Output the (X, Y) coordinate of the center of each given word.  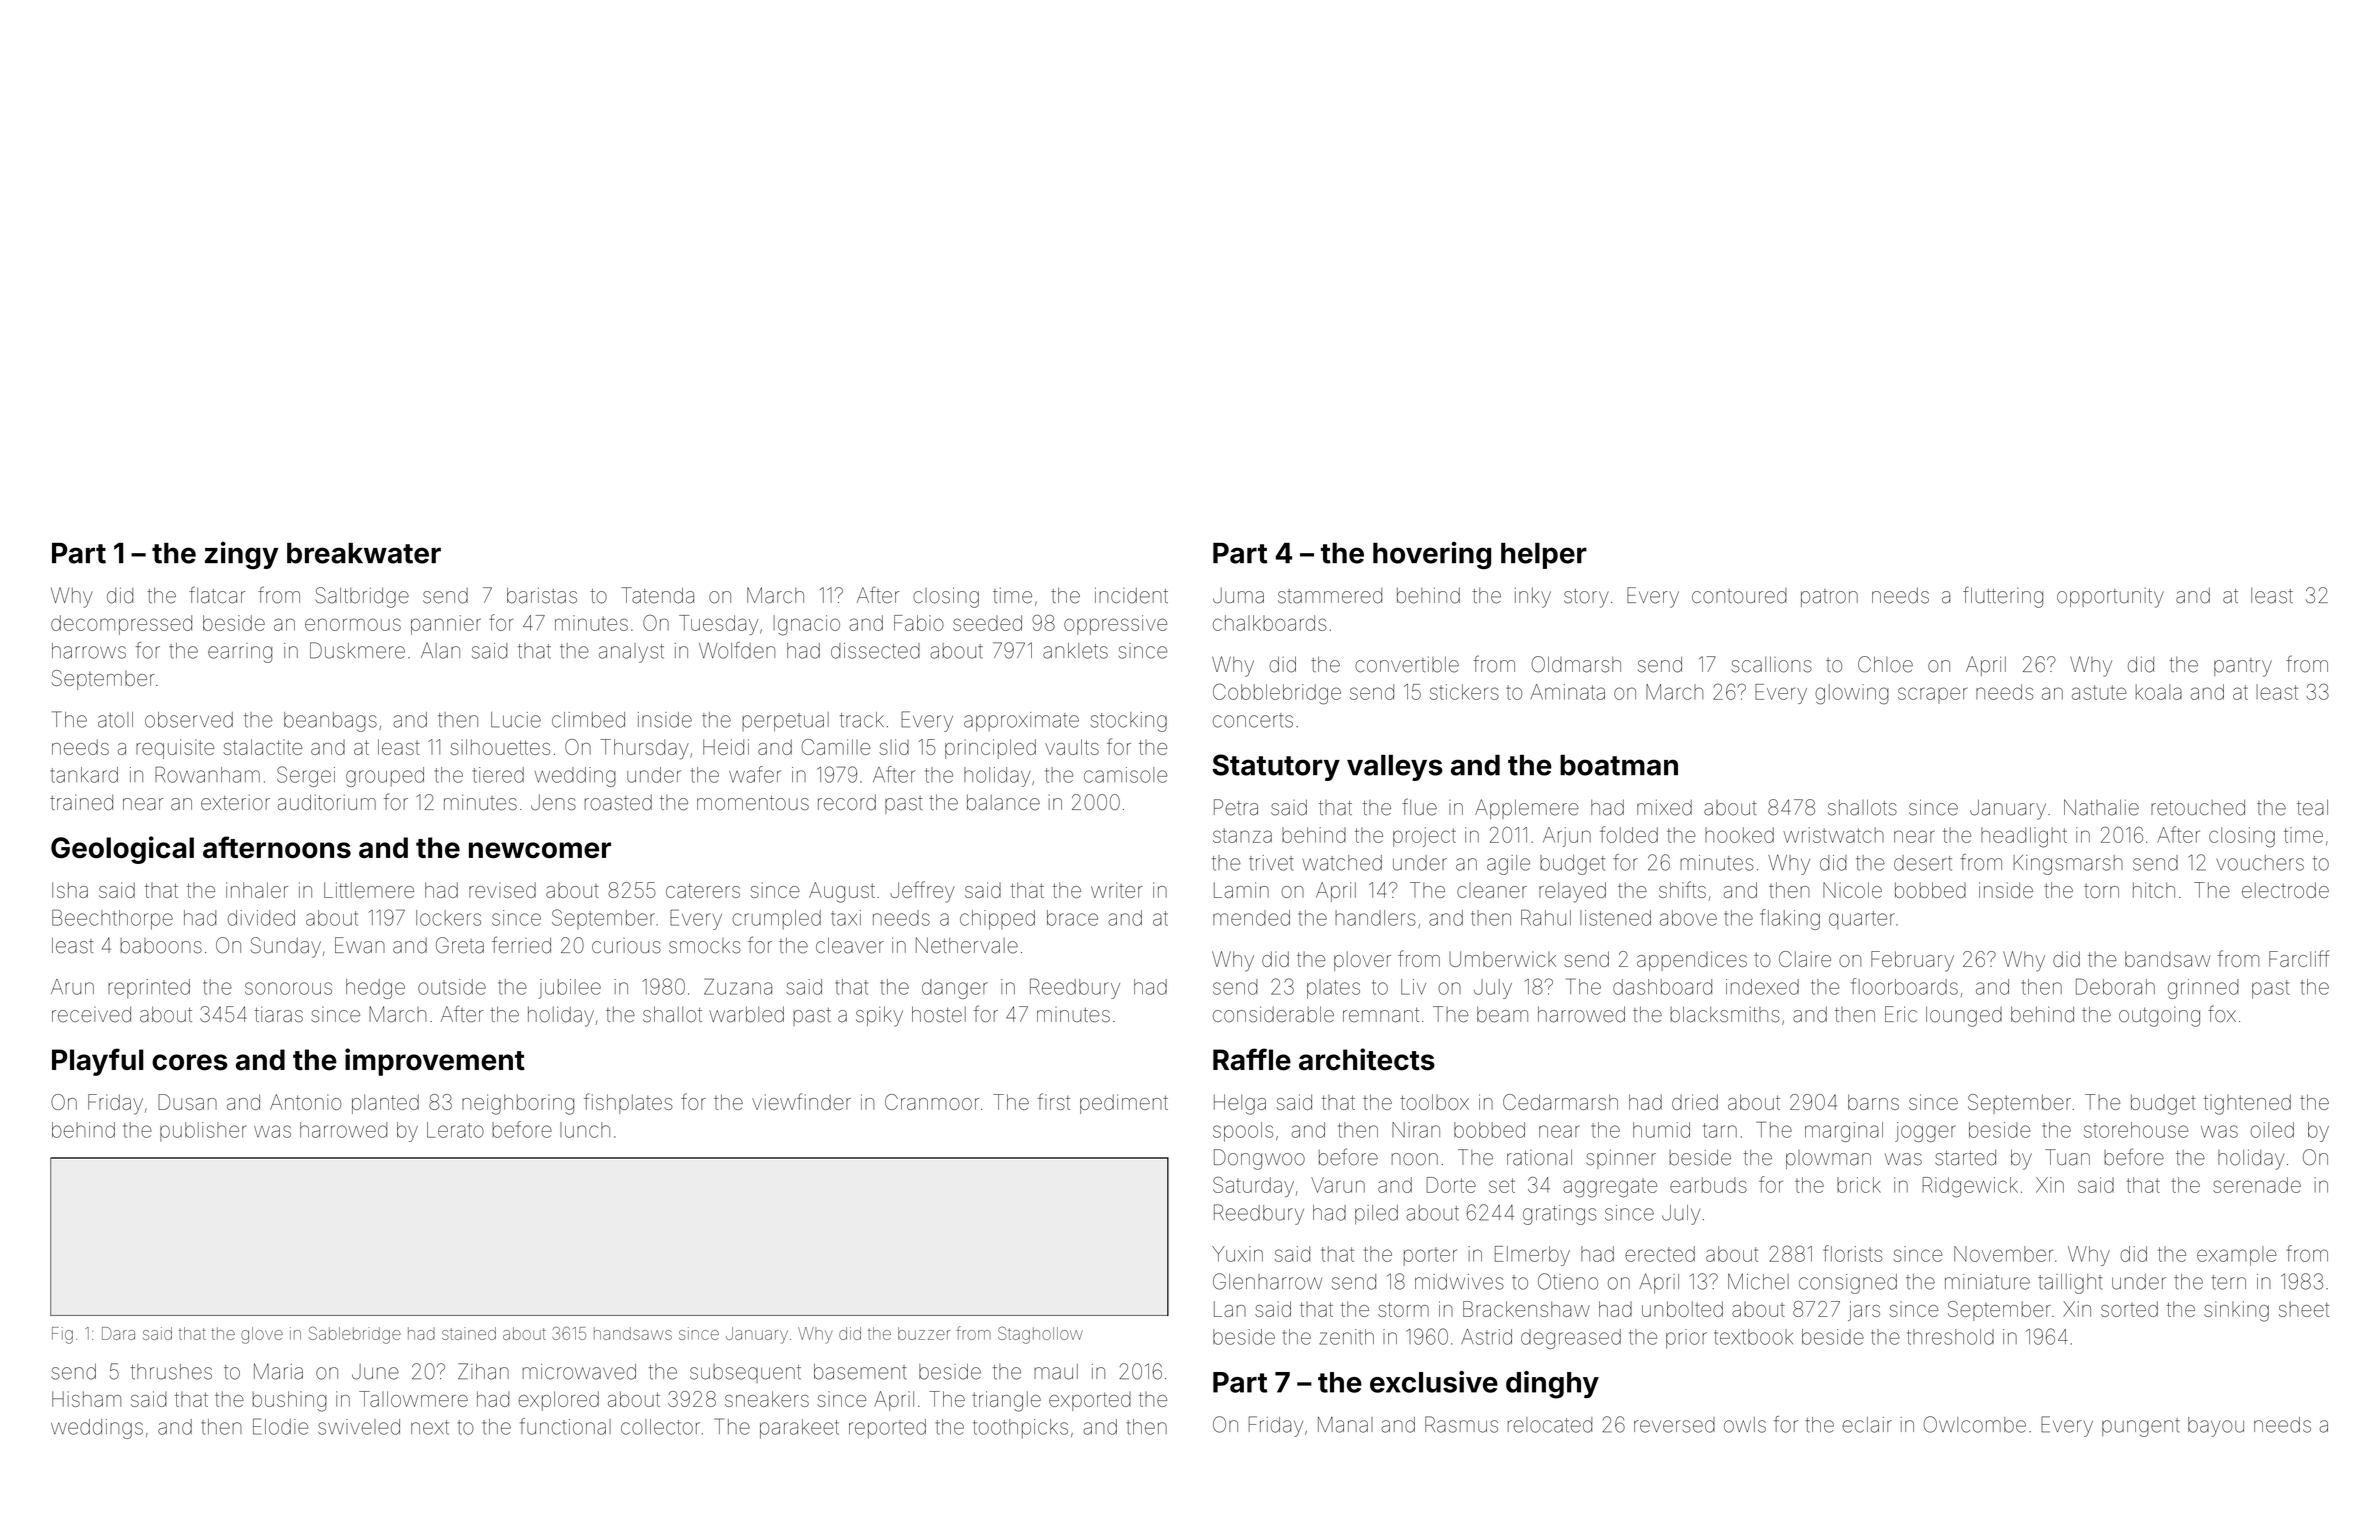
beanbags (330, 722)
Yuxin (1237, 1254)
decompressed (121, 625)
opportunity (2110, 598)
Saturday (1253, 1187)
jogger (1925, 1132)
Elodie (280, 1426)
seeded (987, 623)
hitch (2154, 890)
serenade (2257, 1185)
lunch (585, 1130)
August (842, 892)
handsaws (633, 1333)
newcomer (540, 850)
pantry (2243, 667)
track (862, 720)
